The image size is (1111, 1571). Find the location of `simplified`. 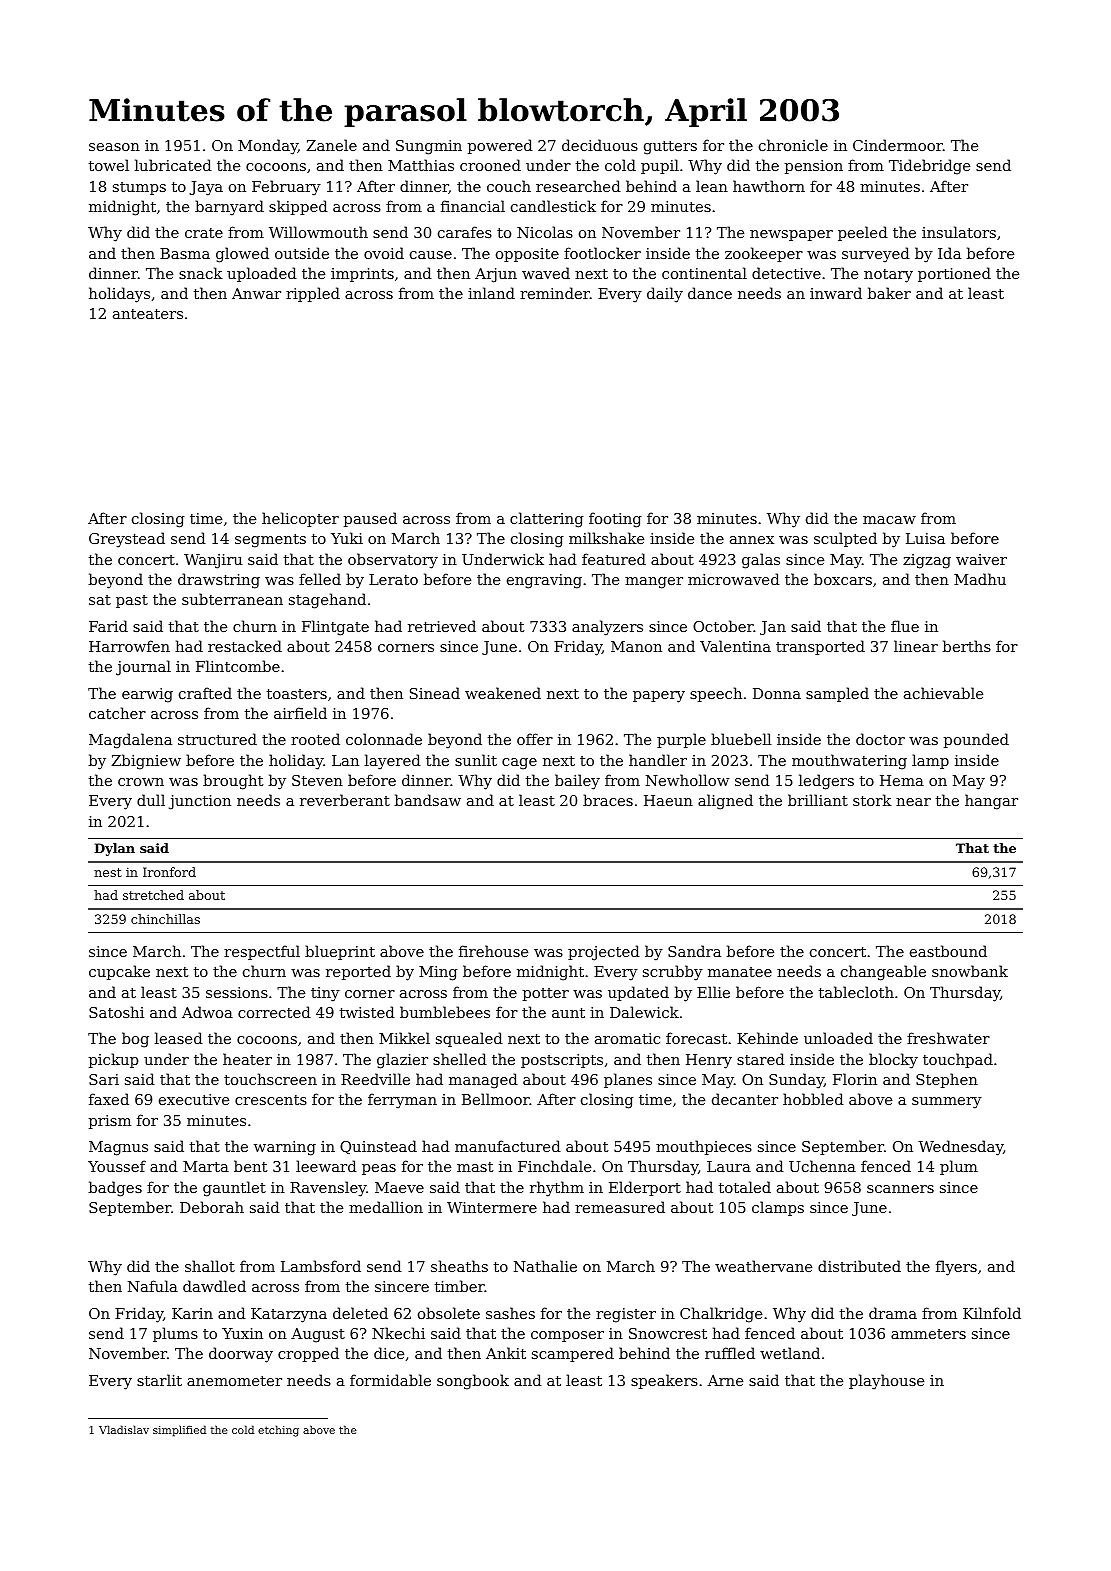

simplified is located at coordinates (179, 1431).
